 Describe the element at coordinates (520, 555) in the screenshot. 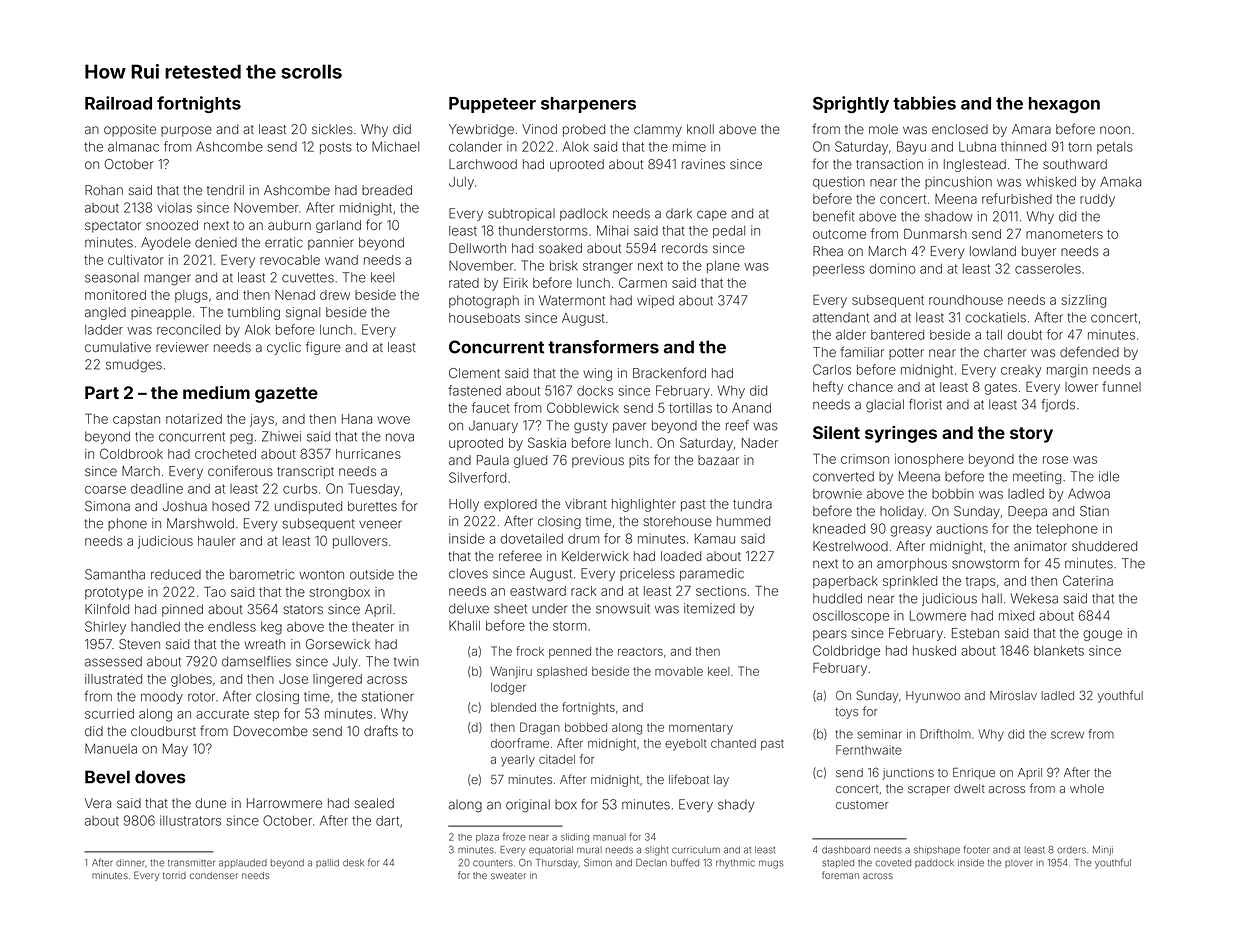

I see `referee` at that location.
